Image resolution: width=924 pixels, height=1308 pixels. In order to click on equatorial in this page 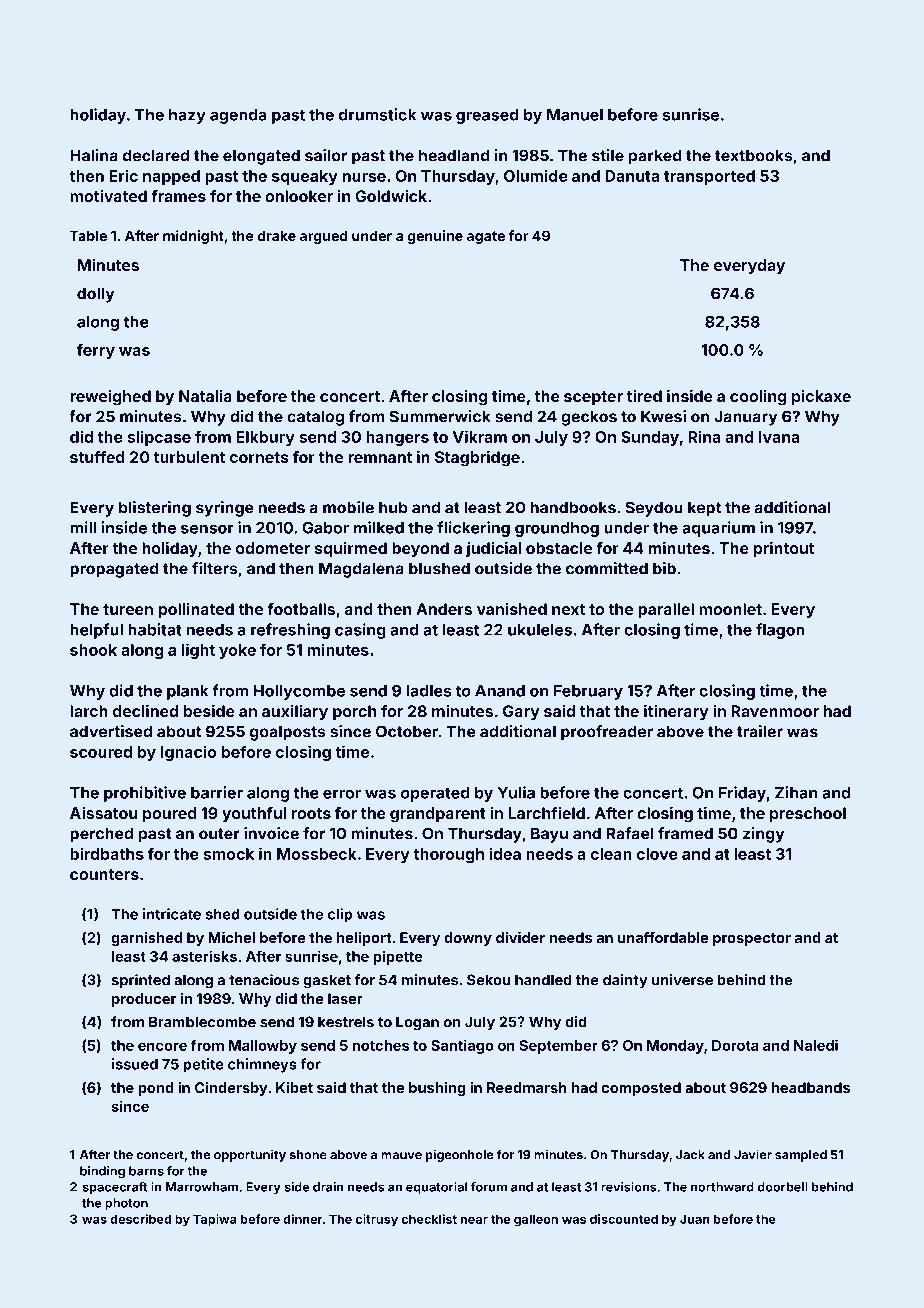, I will do `click(436, 1188)`.
